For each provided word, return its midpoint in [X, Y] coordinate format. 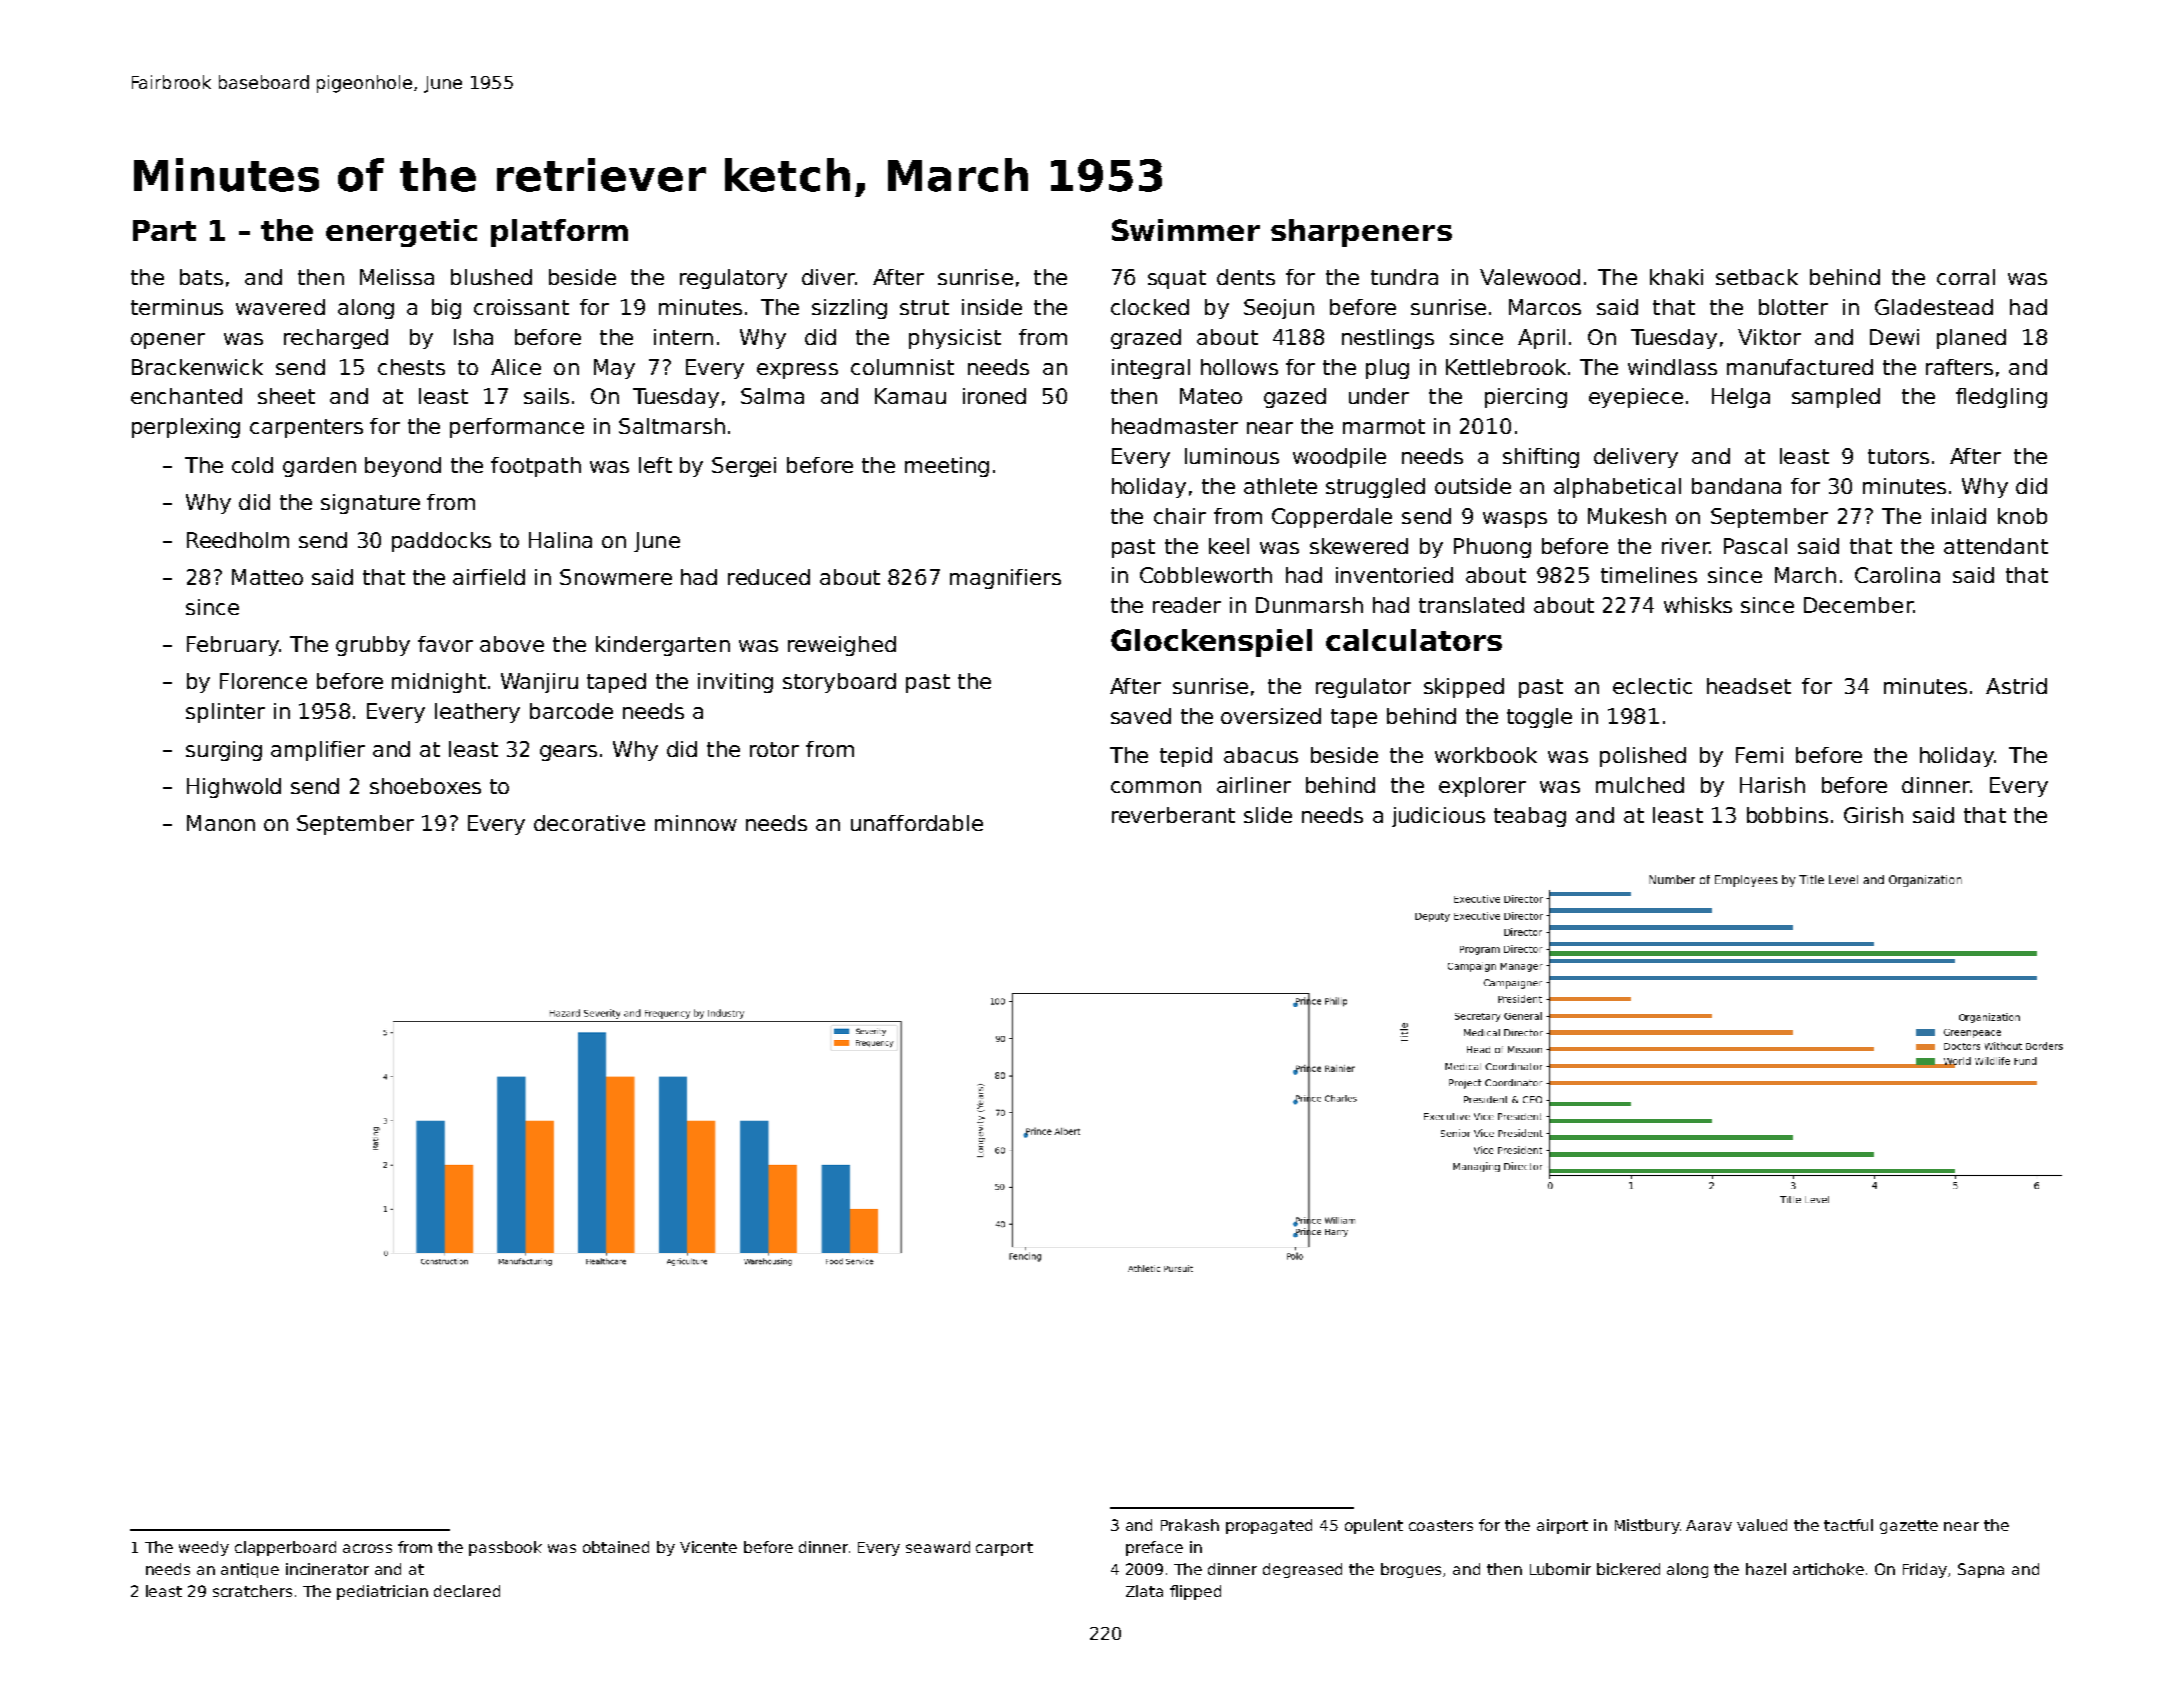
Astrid [2016, 686]
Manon [221, 823]
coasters [1441, 1525]
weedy [204, 1548]
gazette [1909, 1527]
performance [517, 428]
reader [1187, 605]
